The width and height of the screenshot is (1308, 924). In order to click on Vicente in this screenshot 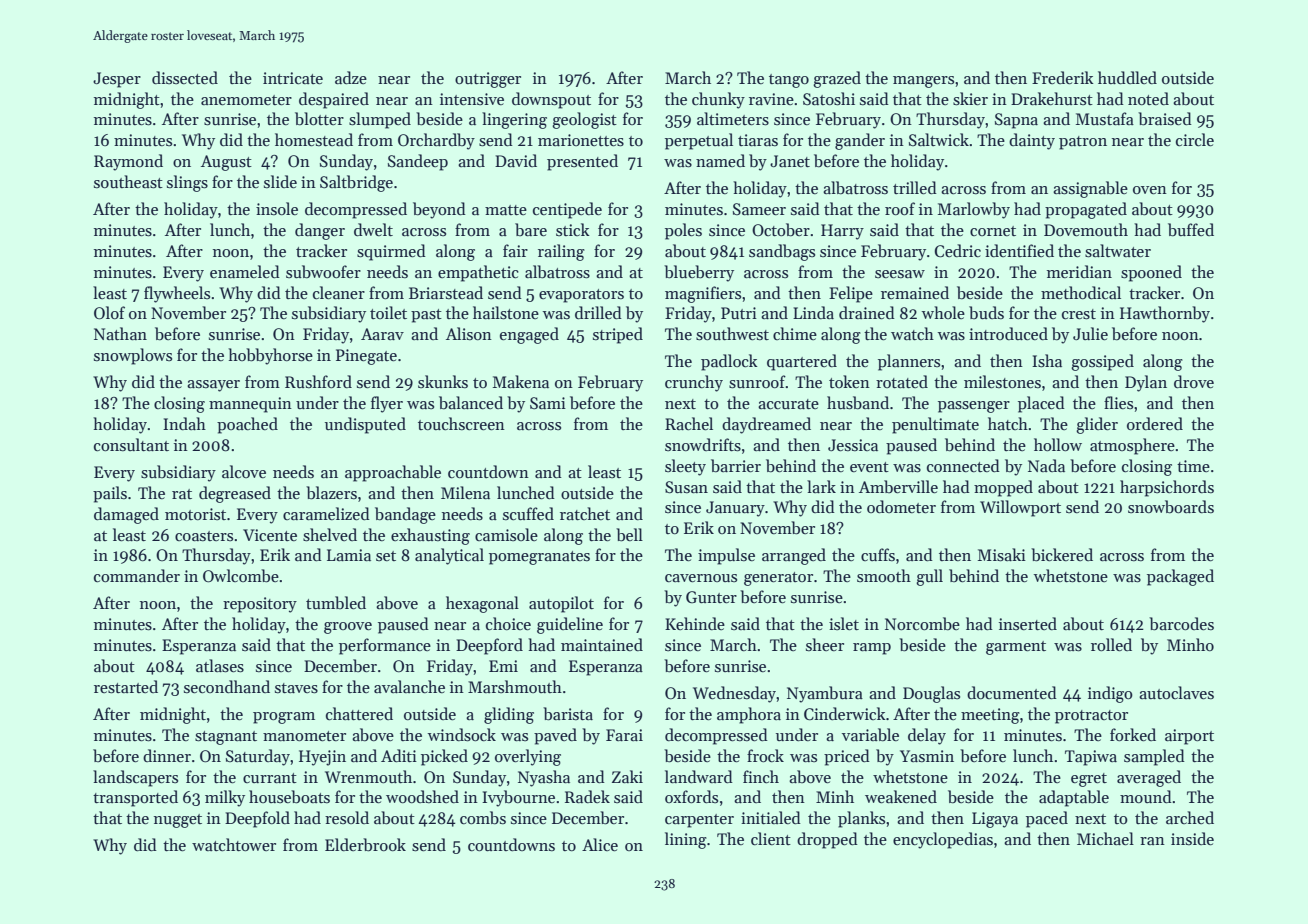, I will do `click(270, 535)`.
